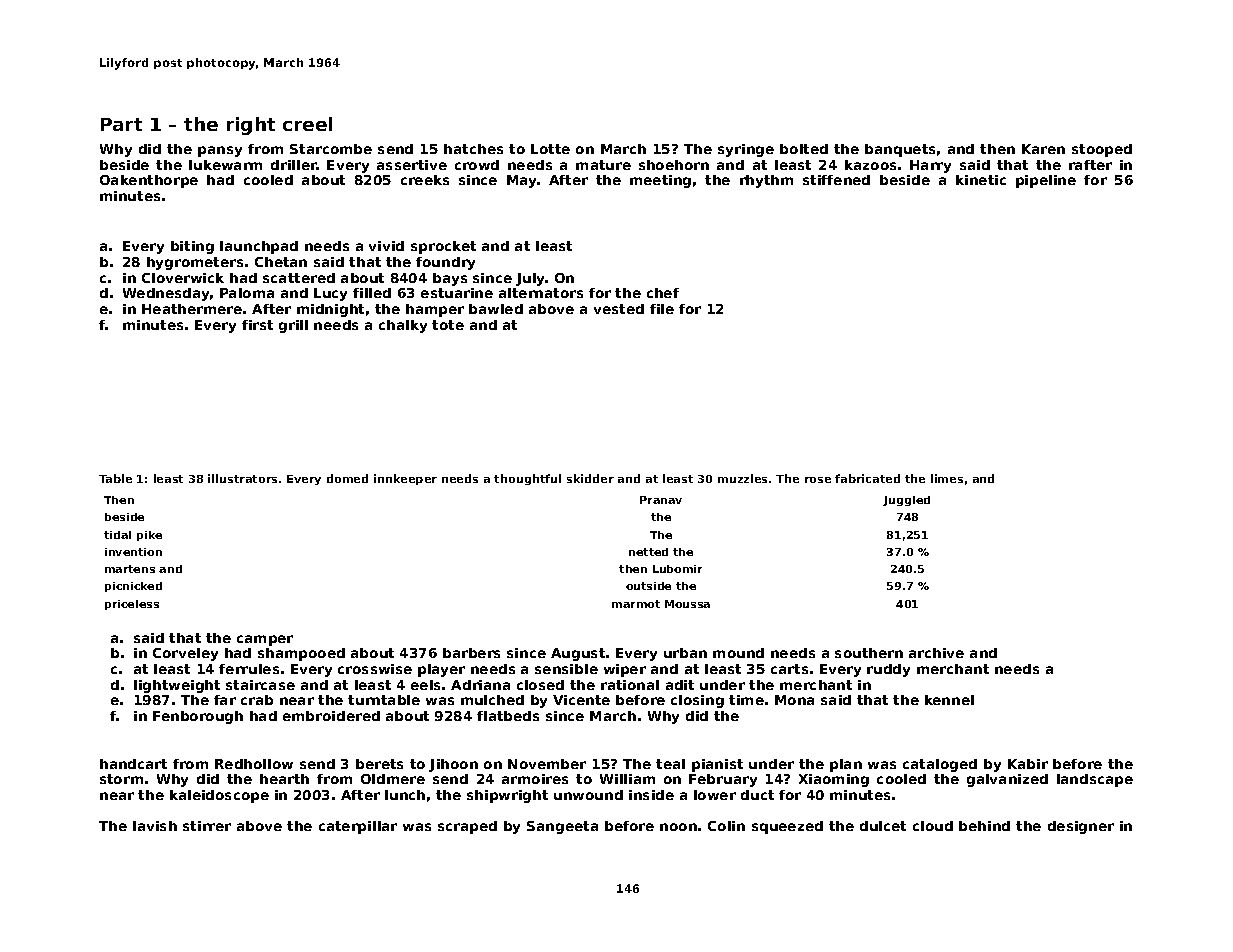  What do you see at coordinates (900, 150) in the screenshot?
I see `banquets` at bounding box center [900, 150].
